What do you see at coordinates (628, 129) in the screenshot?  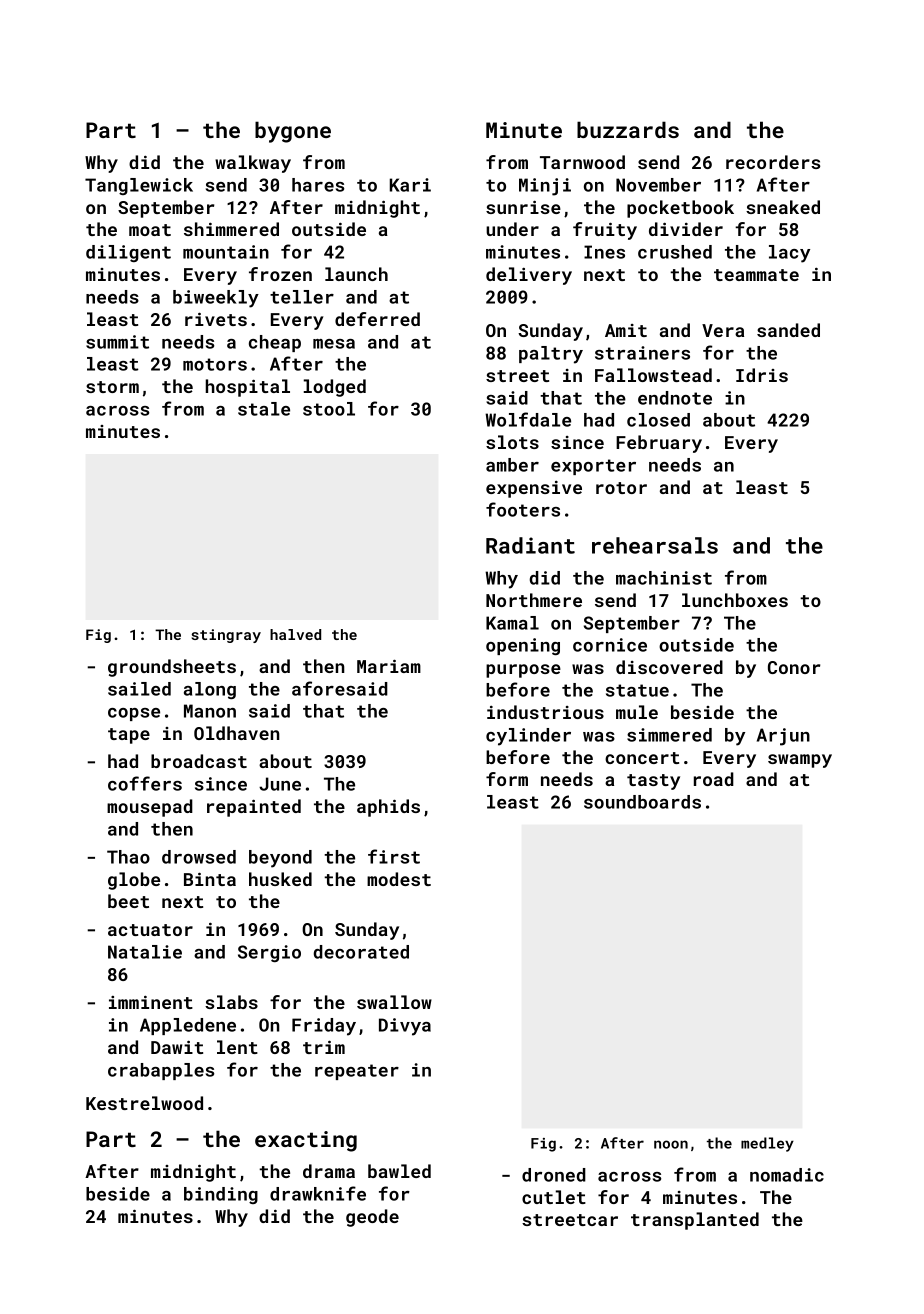 I see `buzzards` at bounding box center [628, 129].
